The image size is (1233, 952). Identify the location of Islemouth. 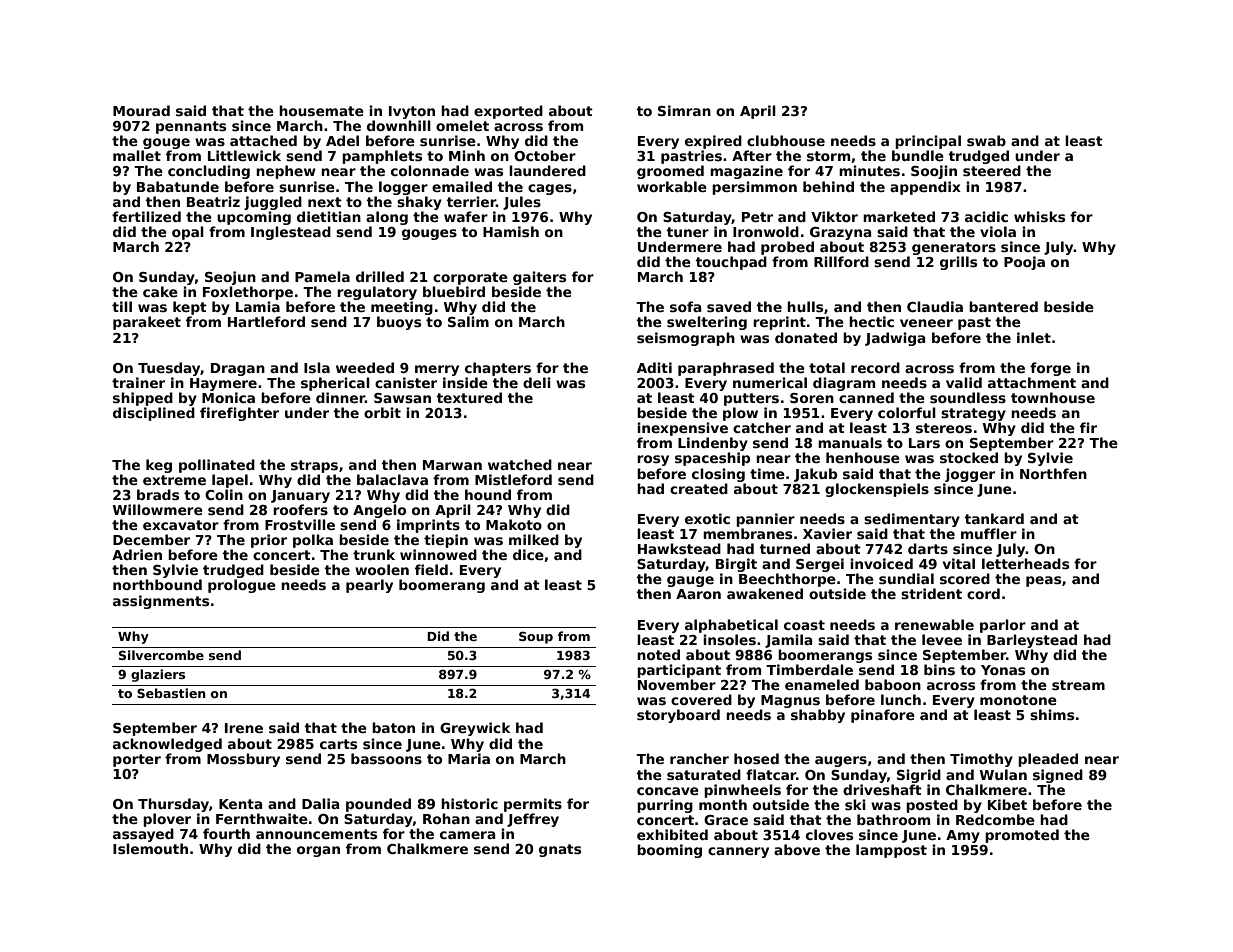
(150, 848).
